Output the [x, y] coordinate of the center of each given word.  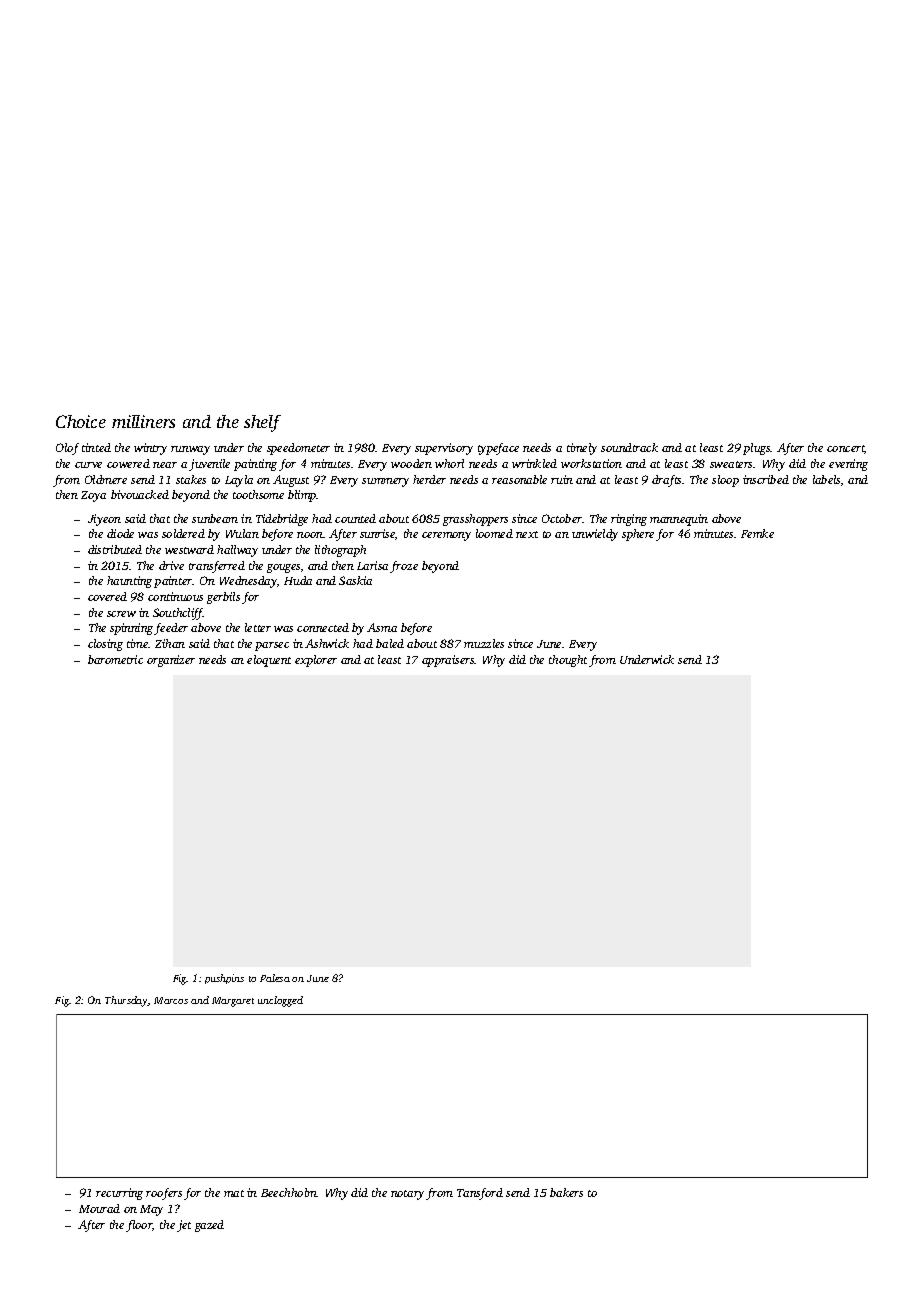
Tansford [480, 1194]
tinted [96, 447]
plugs [757, 449]
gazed [209, 1226]
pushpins [224, 979]
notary [407, 1195]
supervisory [444, 449]
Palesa [275, 978]
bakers [566, 1192]
